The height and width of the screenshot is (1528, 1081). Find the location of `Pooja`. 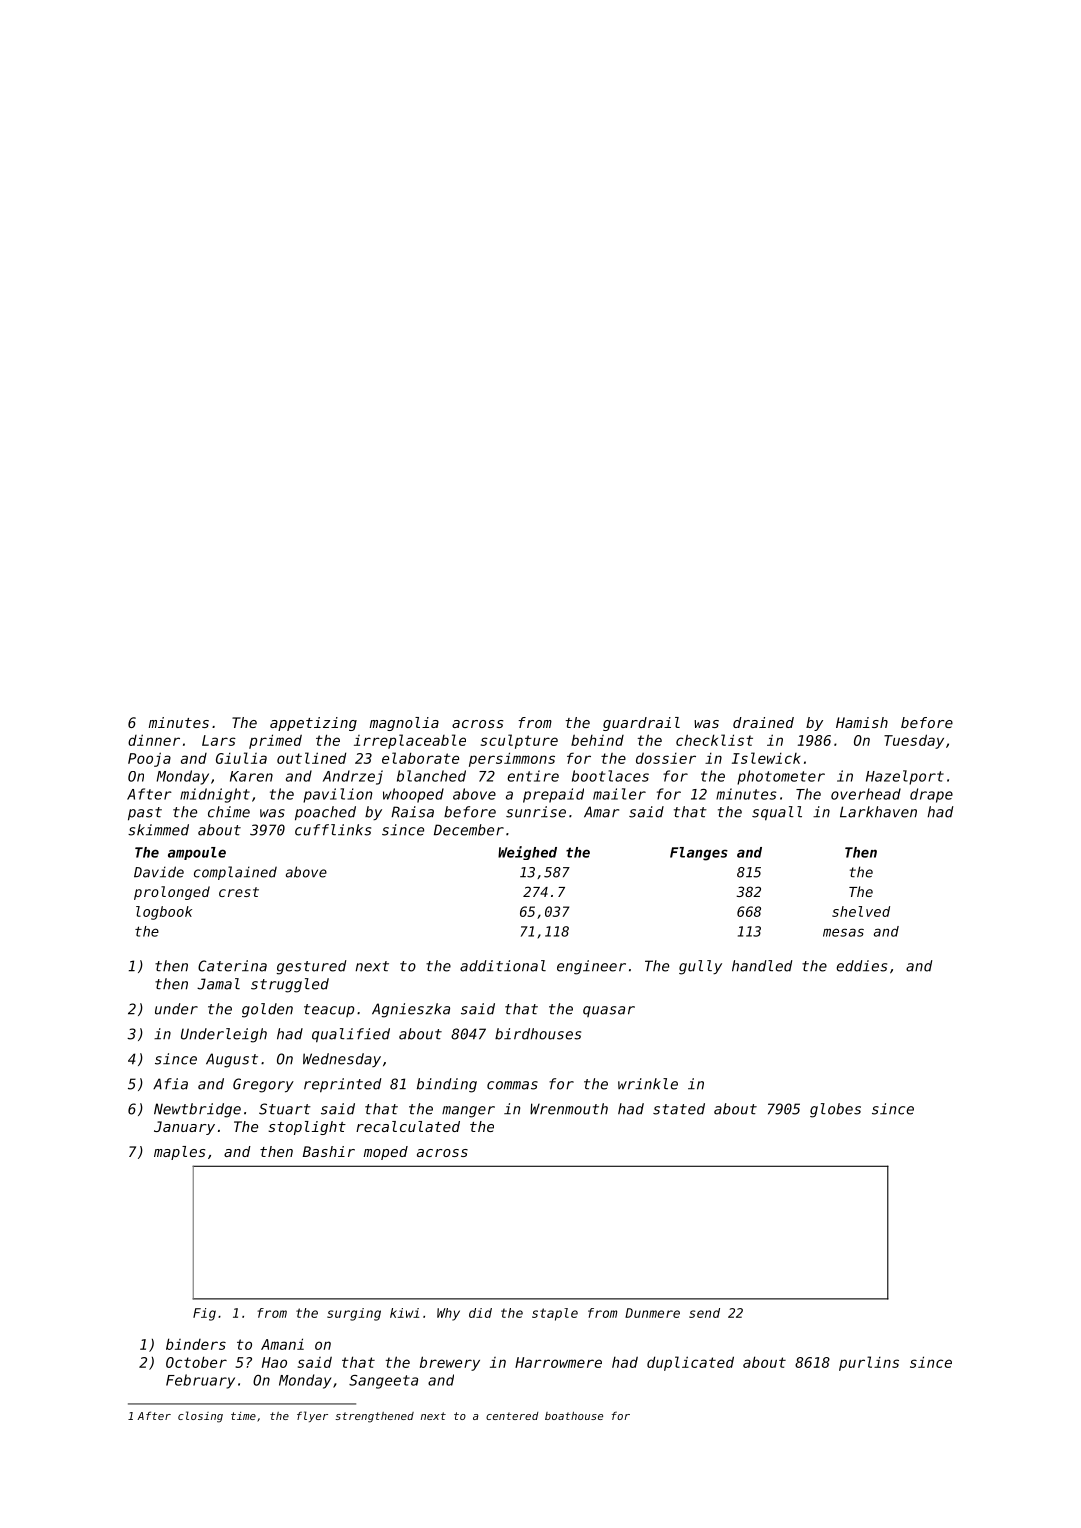

Pooja is located at coordinates (149, 759).
